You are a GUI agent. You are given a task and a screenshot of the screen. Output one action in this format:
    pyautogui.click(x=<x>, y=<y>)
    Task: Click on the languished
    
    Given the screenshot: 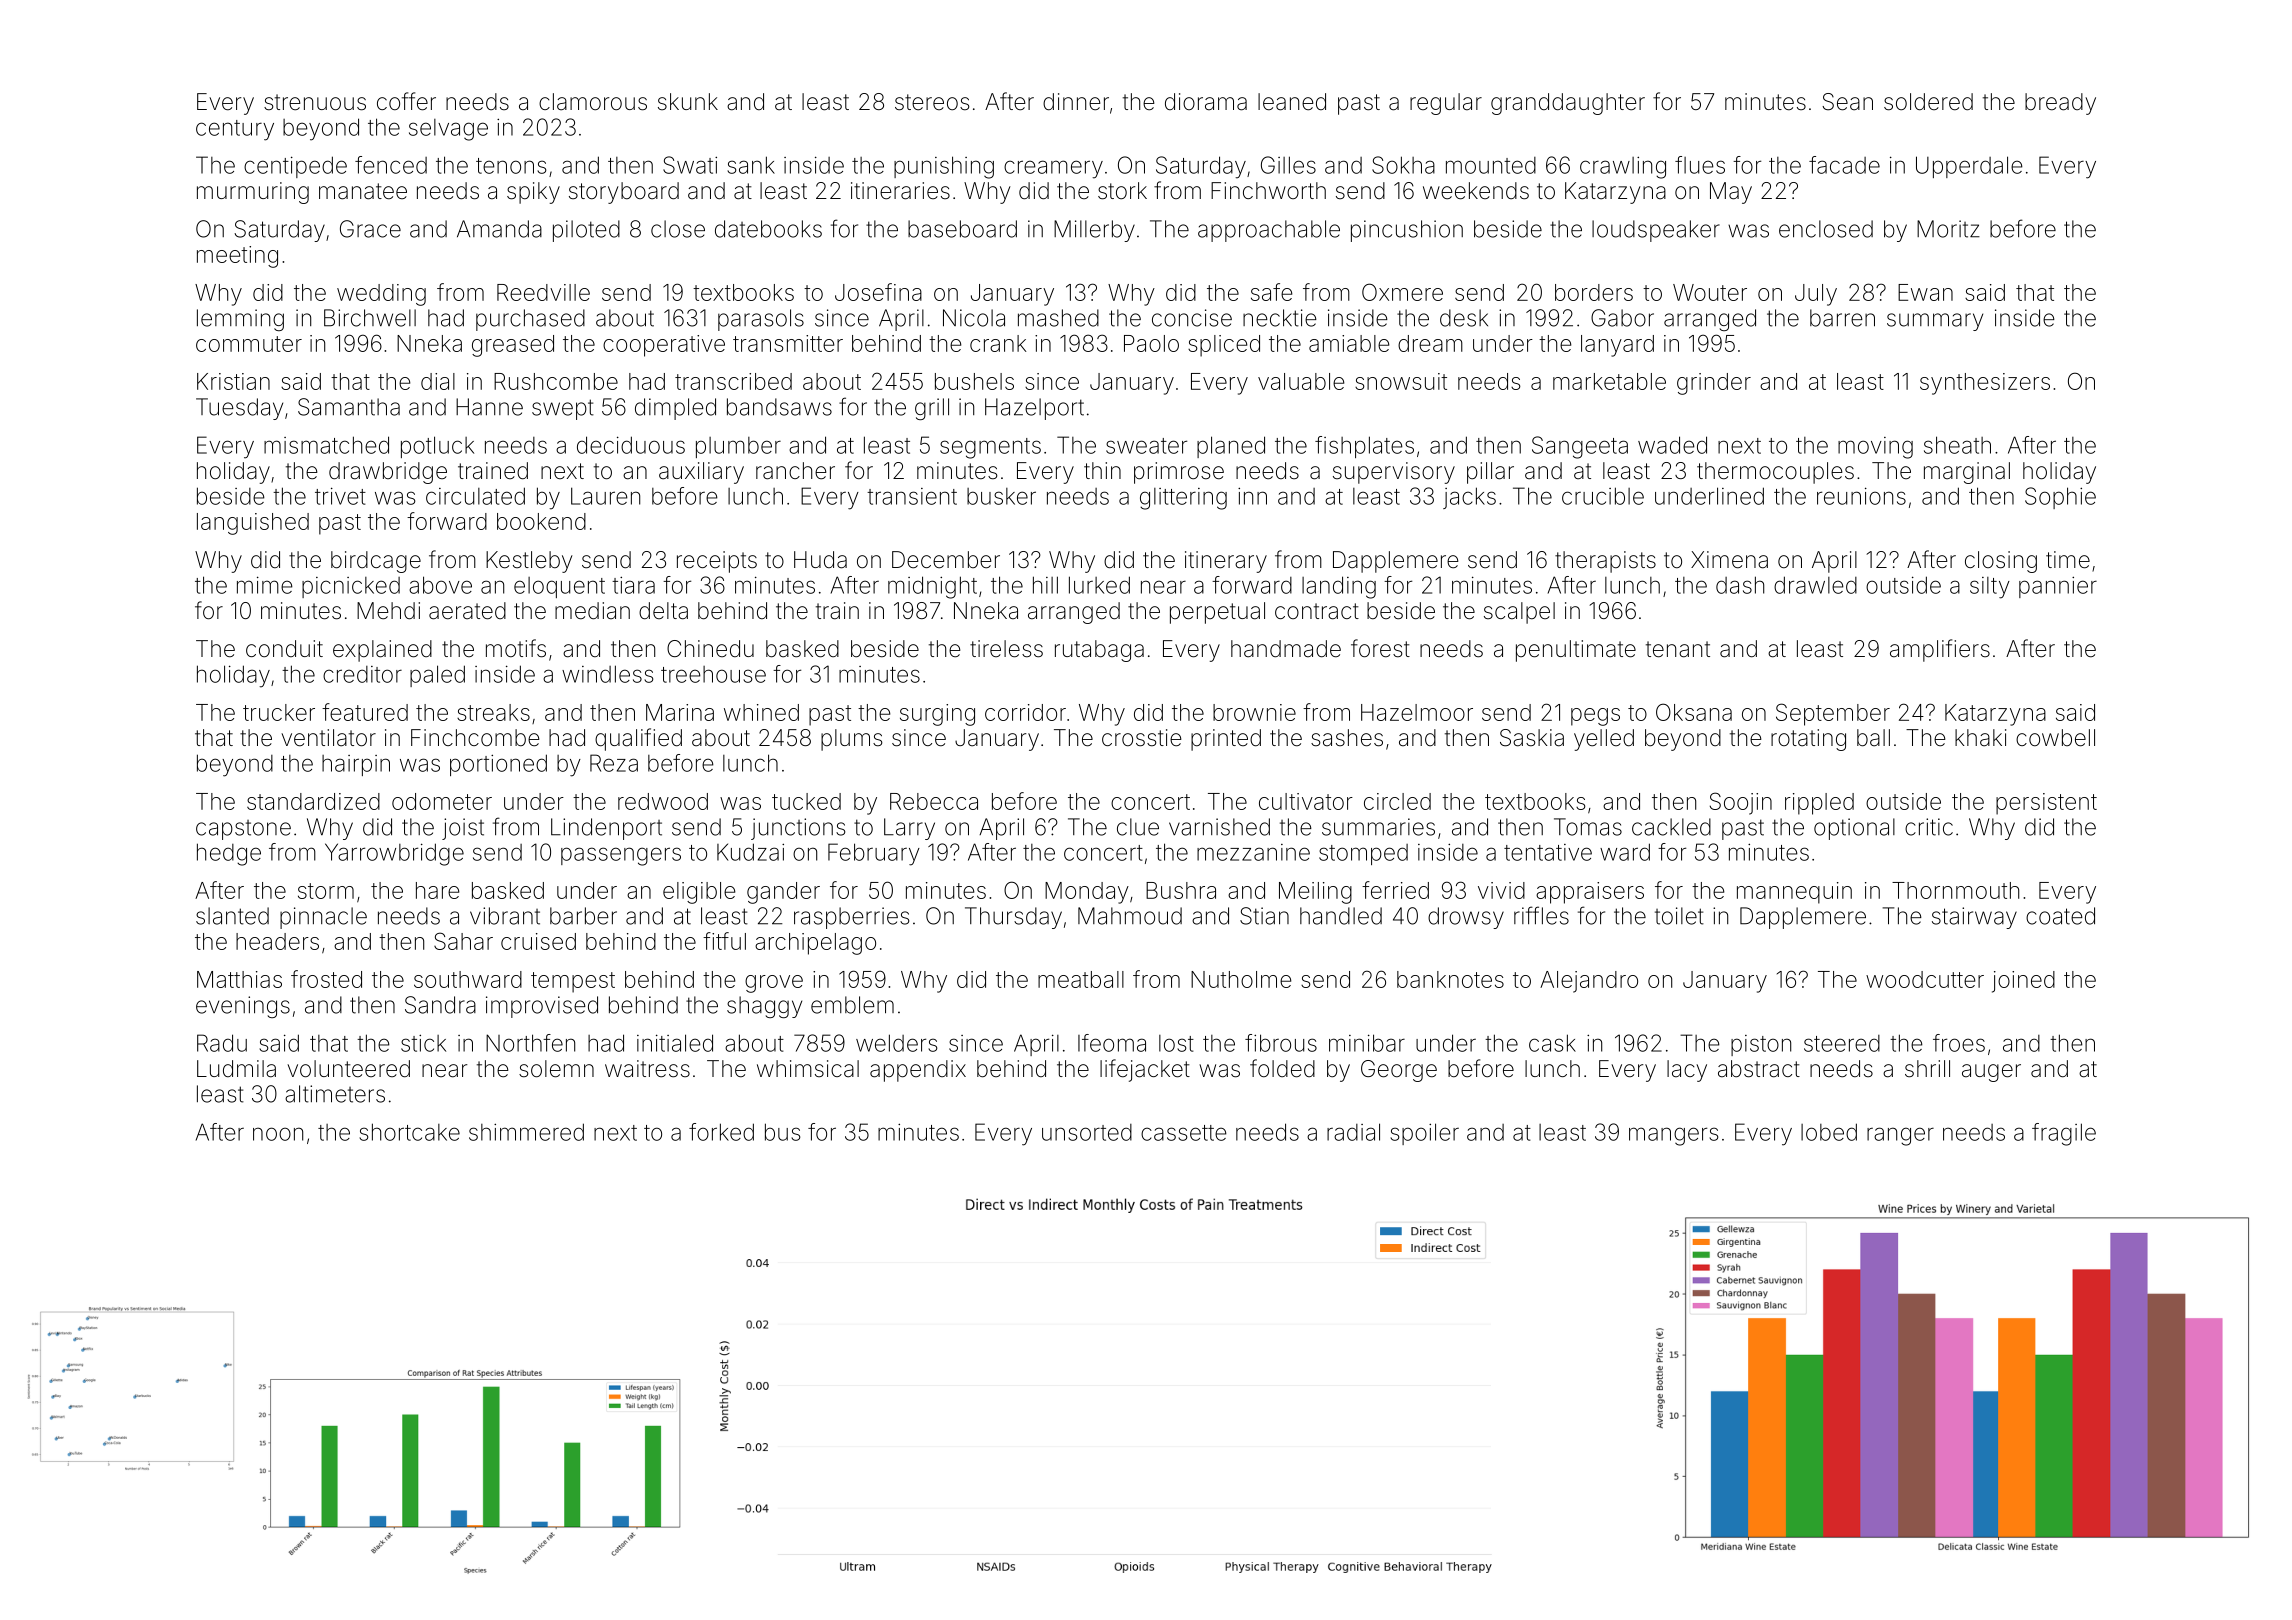 What is the action you would take?
    pyautogui.click(x=253, y=524)
